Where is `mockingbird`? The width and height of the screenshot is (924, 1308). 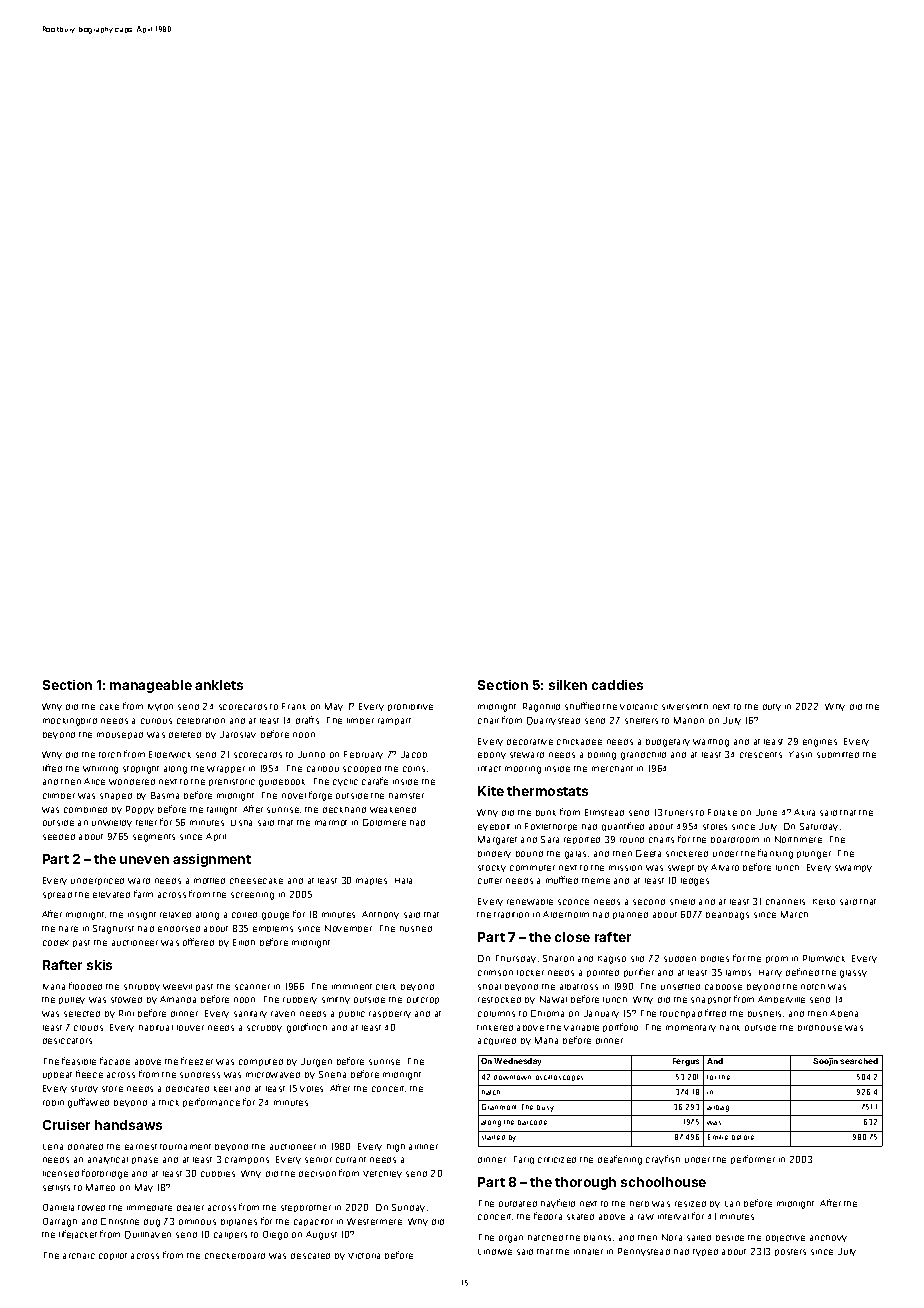 mockingbird is located at coordinates (70, 722).
